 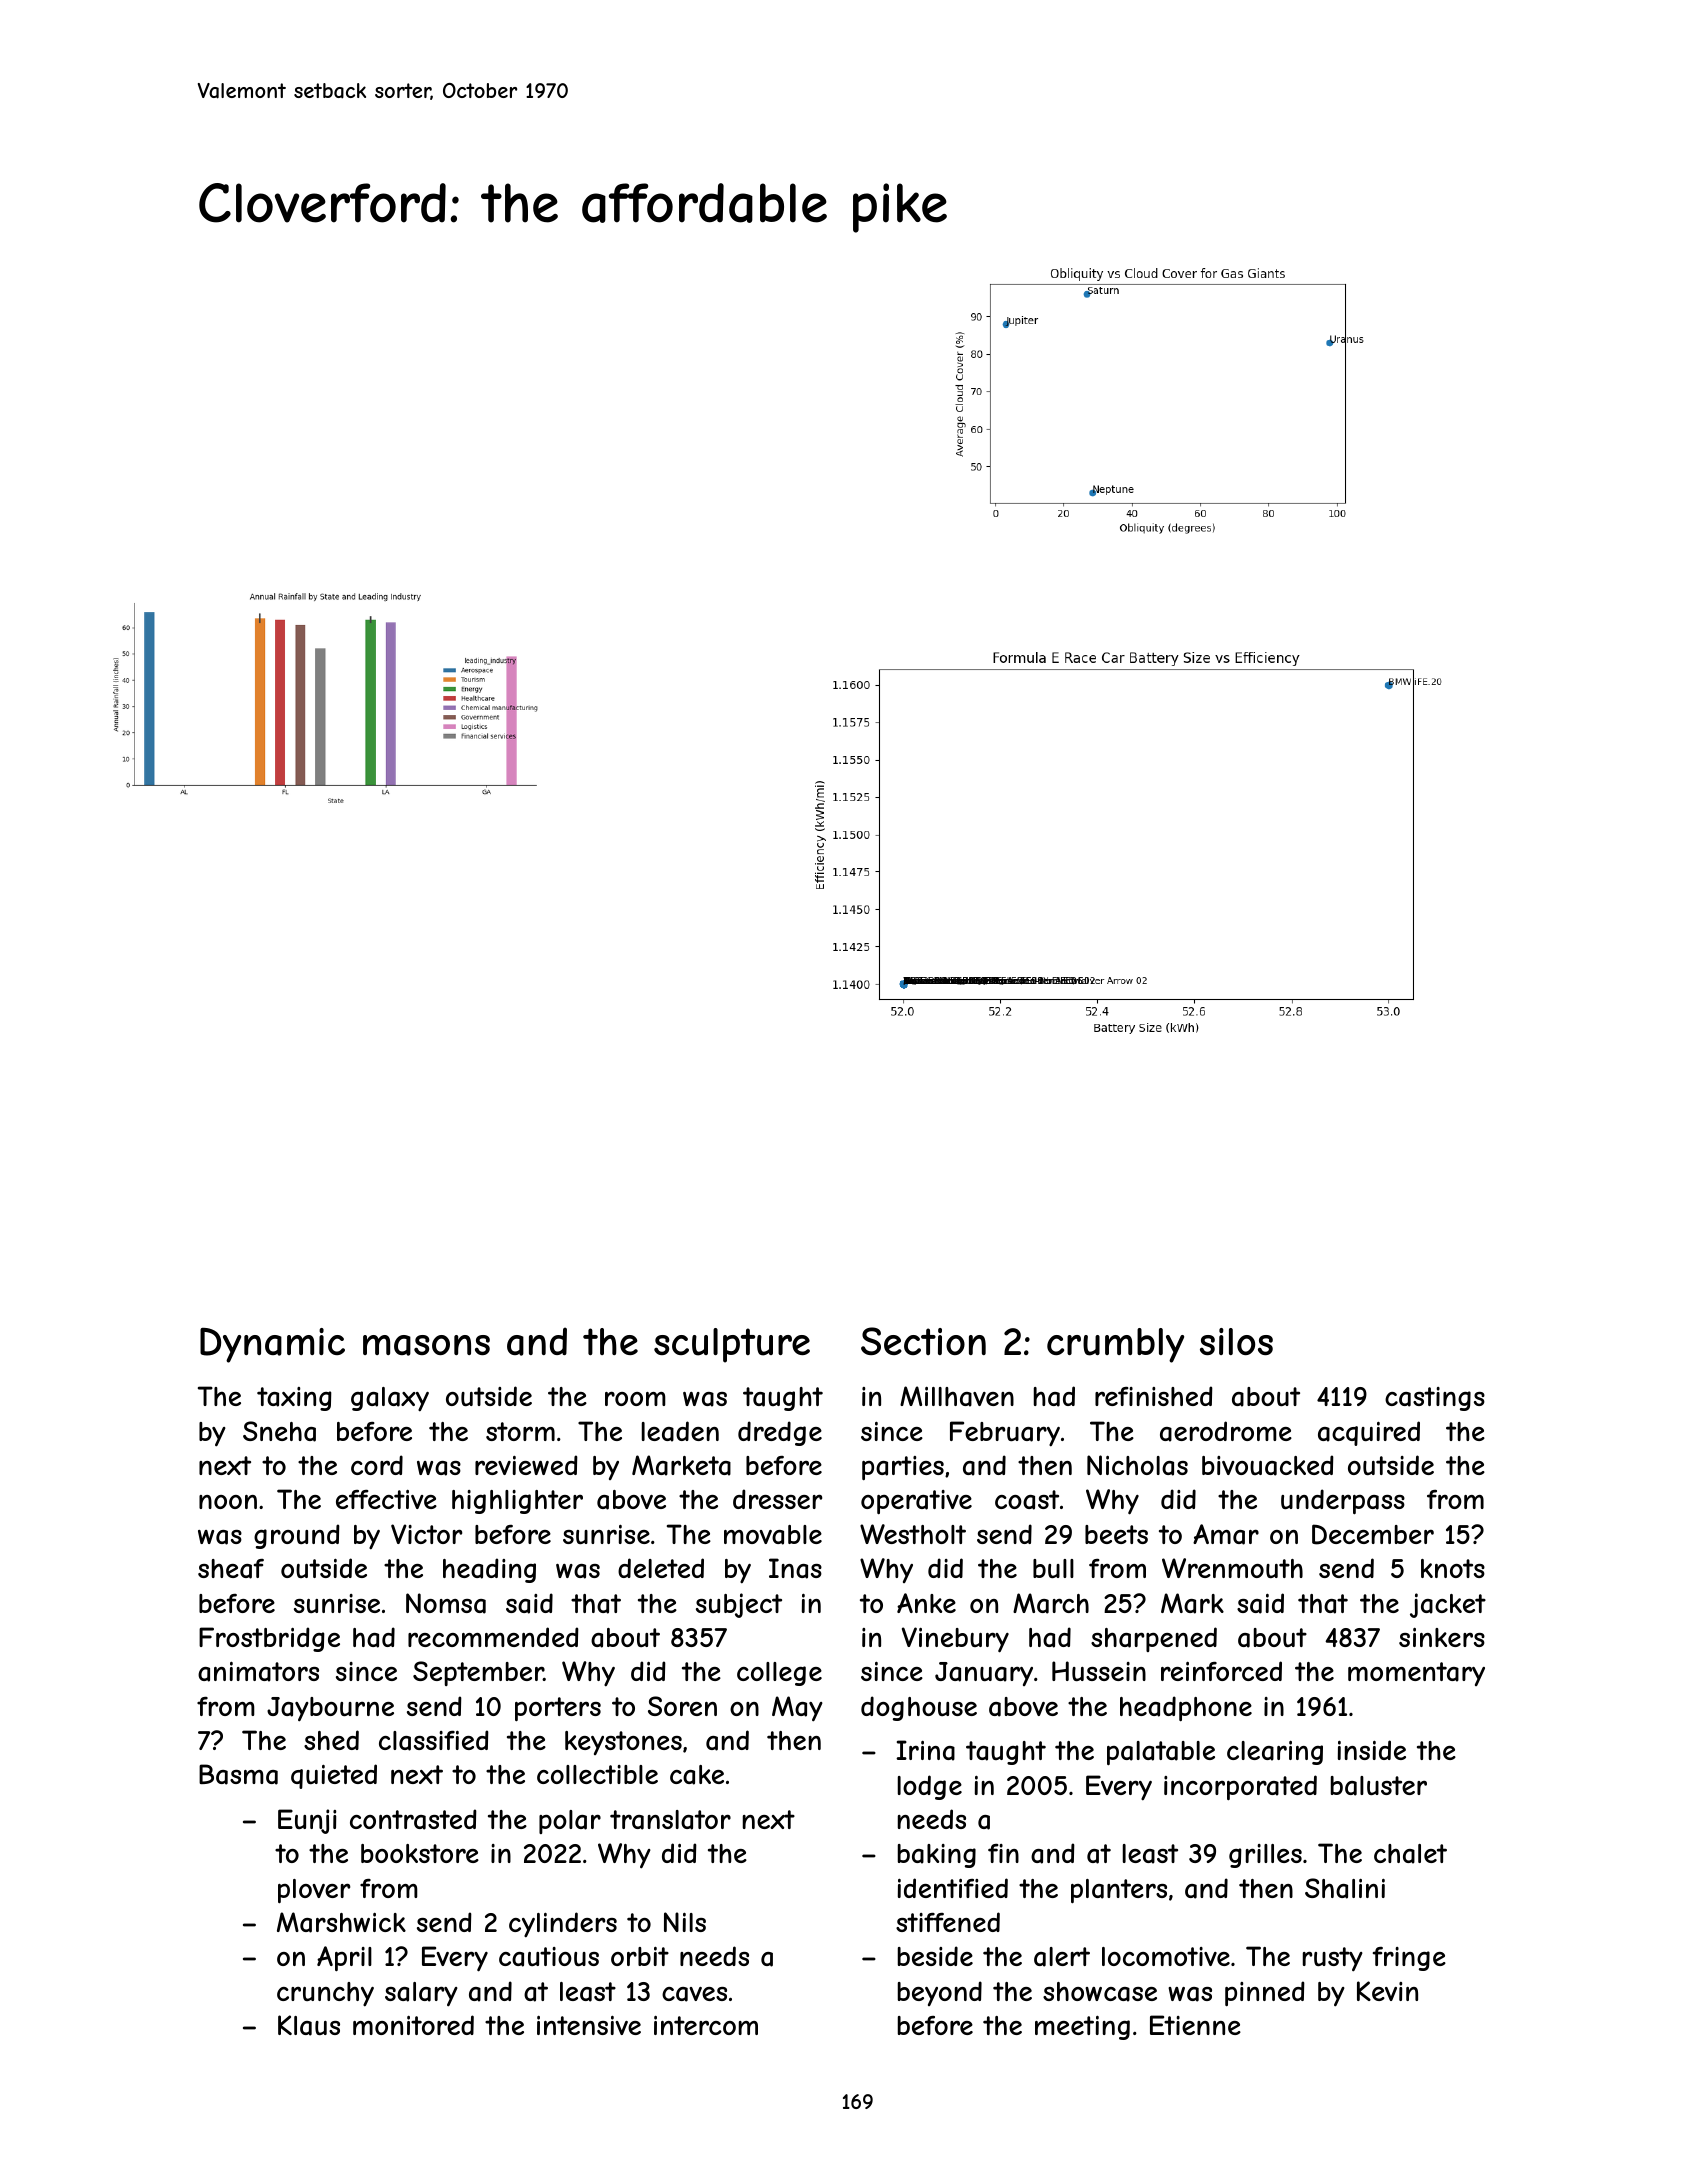 What do you see at coordinates (1154, 1639) in the screenshot?
I see `sharpened` at bounding box center [1154, 1639].
